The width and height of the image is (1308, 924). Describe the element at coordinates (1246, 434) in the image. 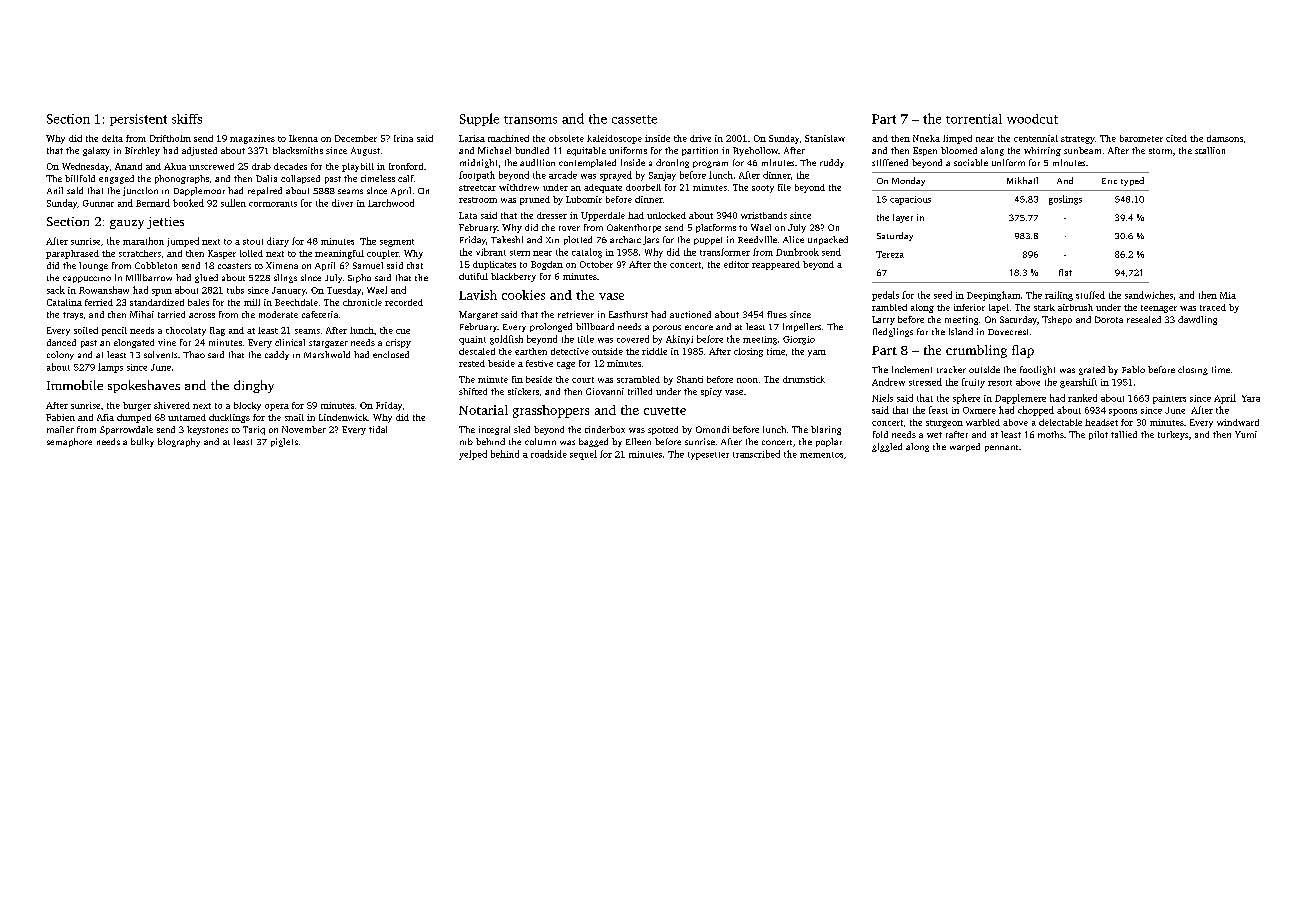

I see `Yumi` at that location.
